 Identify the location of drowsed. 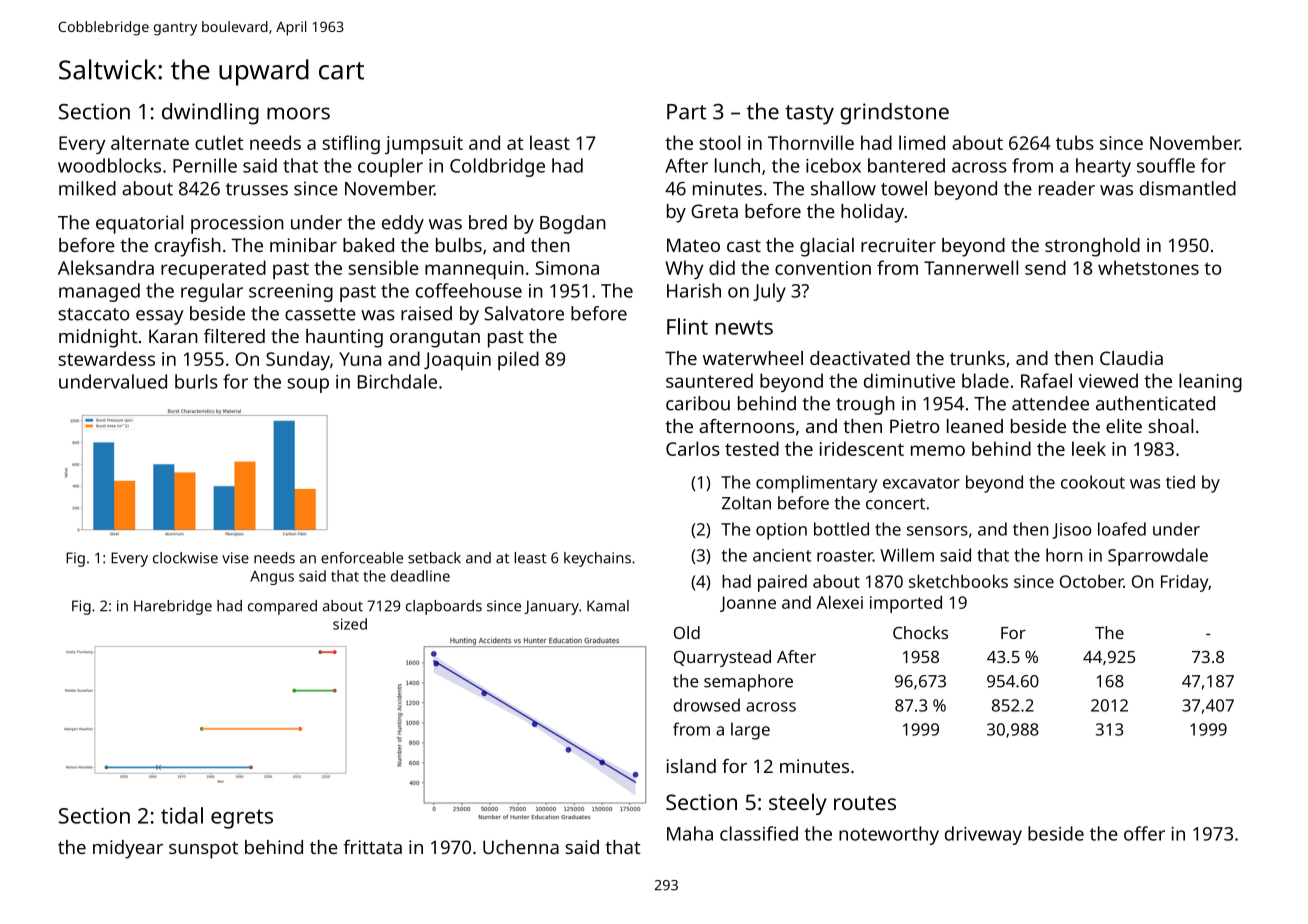
(706, 705).
